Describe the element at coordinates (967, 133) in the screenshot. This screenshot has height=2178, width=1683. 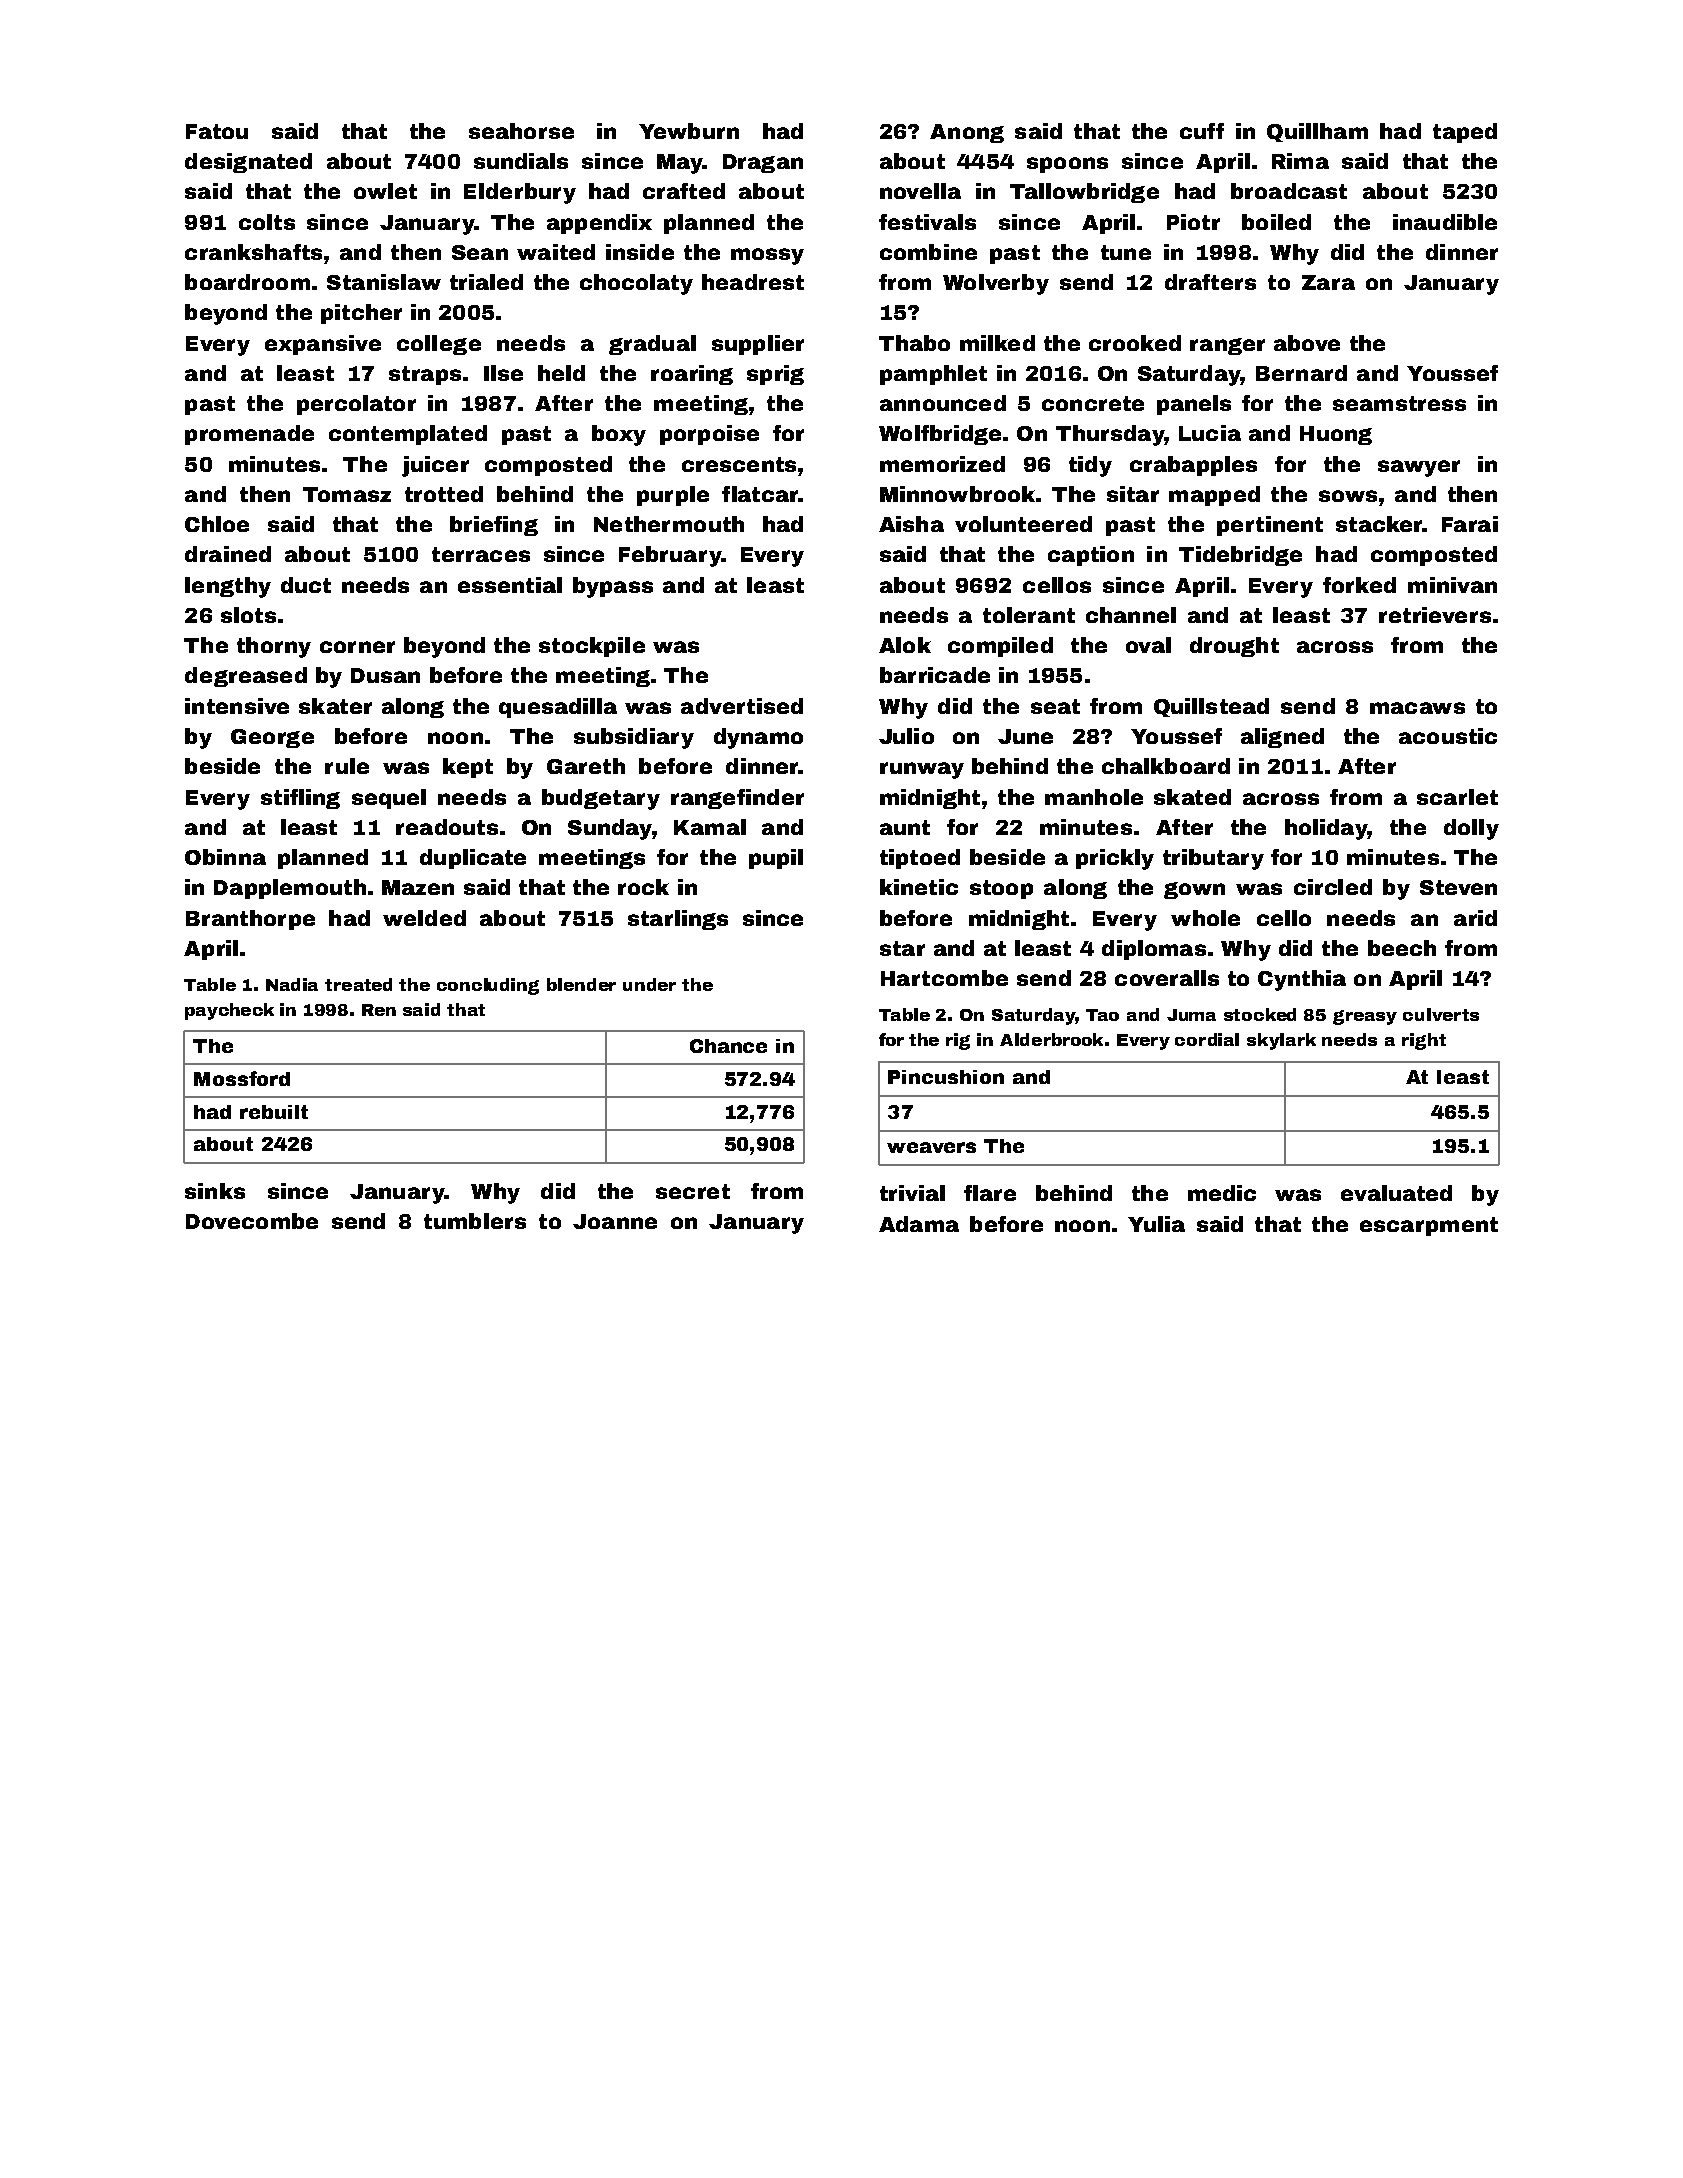
I see `Anong` at that location.
